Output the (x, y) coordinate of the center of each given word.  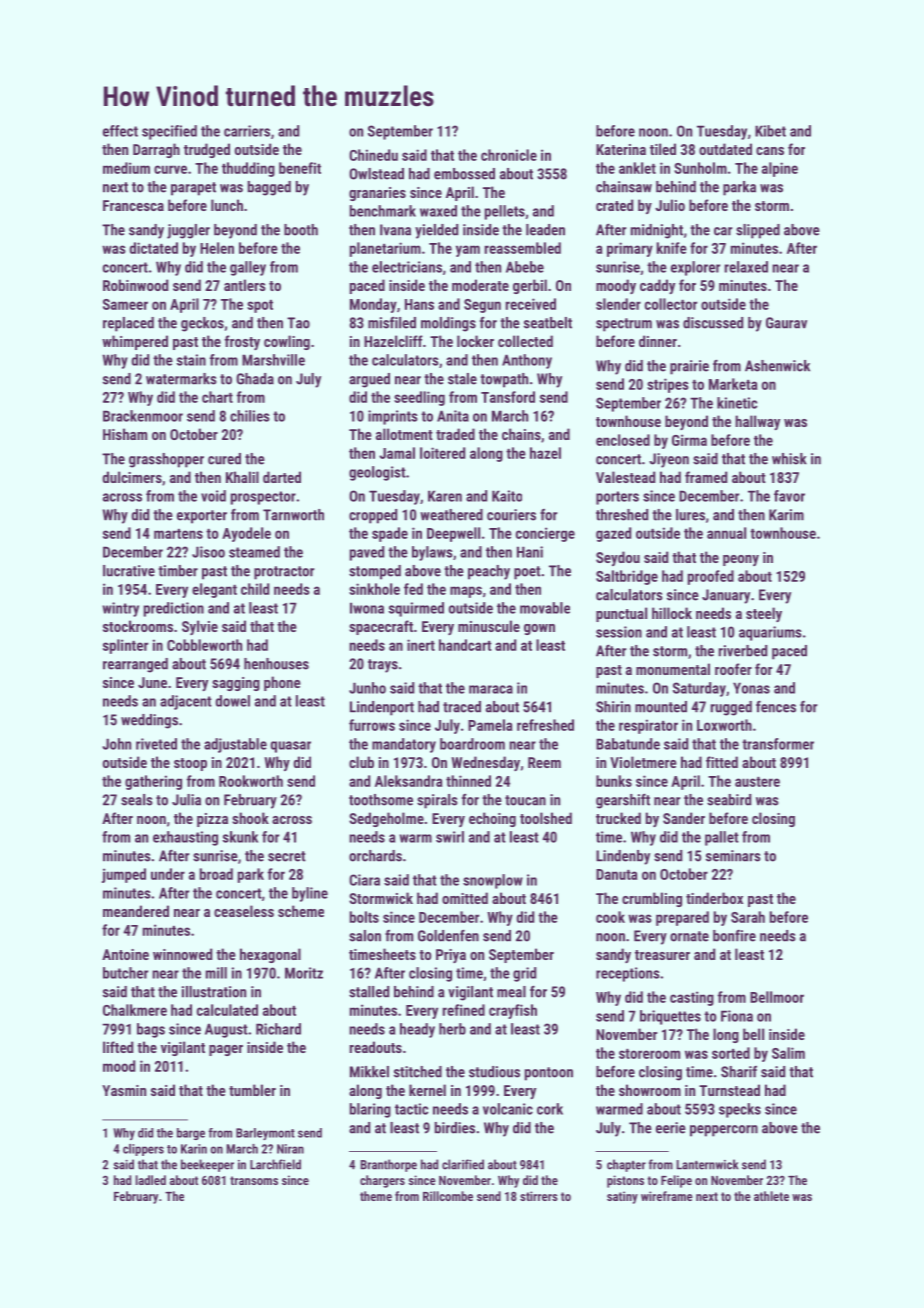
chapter (626, 1165)
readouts (376, 1047)
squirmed (416, 609)
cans (770, 151)
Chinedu (373, 155)
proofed (711, 577)
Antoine (125, 954)
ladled (150, 1180)
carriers (247, 131)
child (255, 589)
